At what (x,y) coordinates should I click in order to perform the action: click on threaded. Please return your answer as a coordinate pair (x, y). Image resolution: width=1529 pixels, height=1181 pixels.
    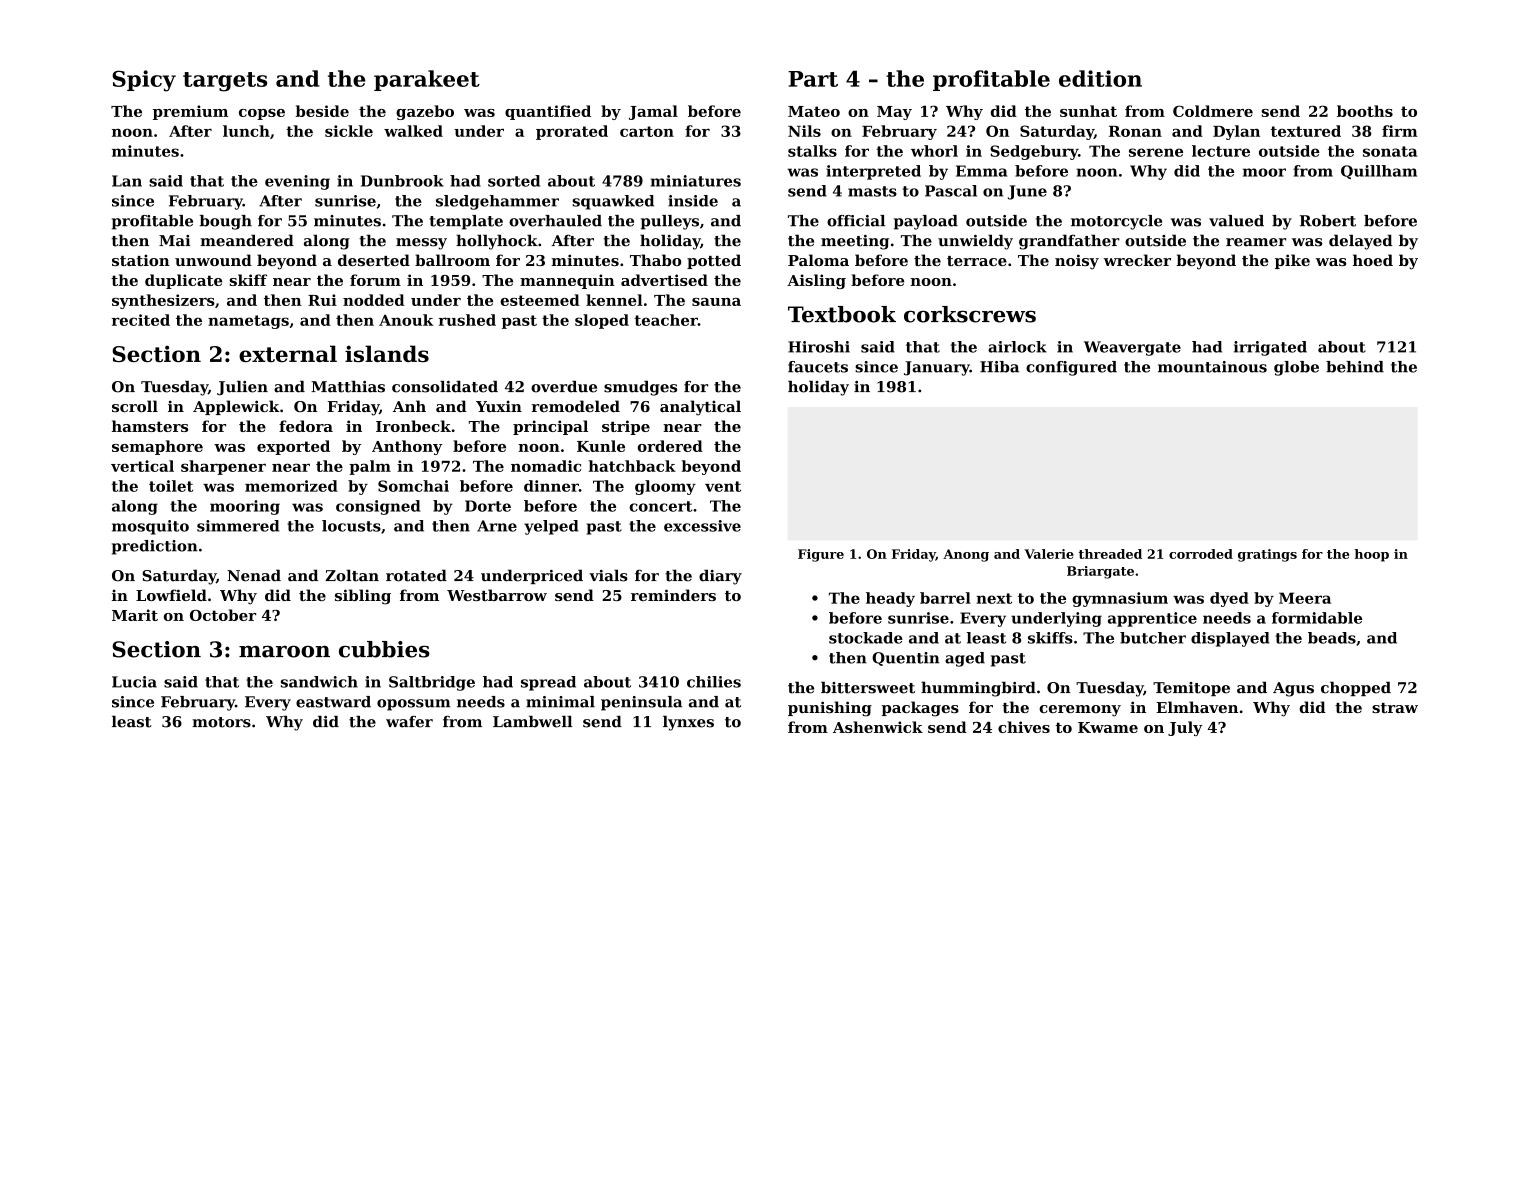
    Looking at the image, I should click on (1110, 554).
